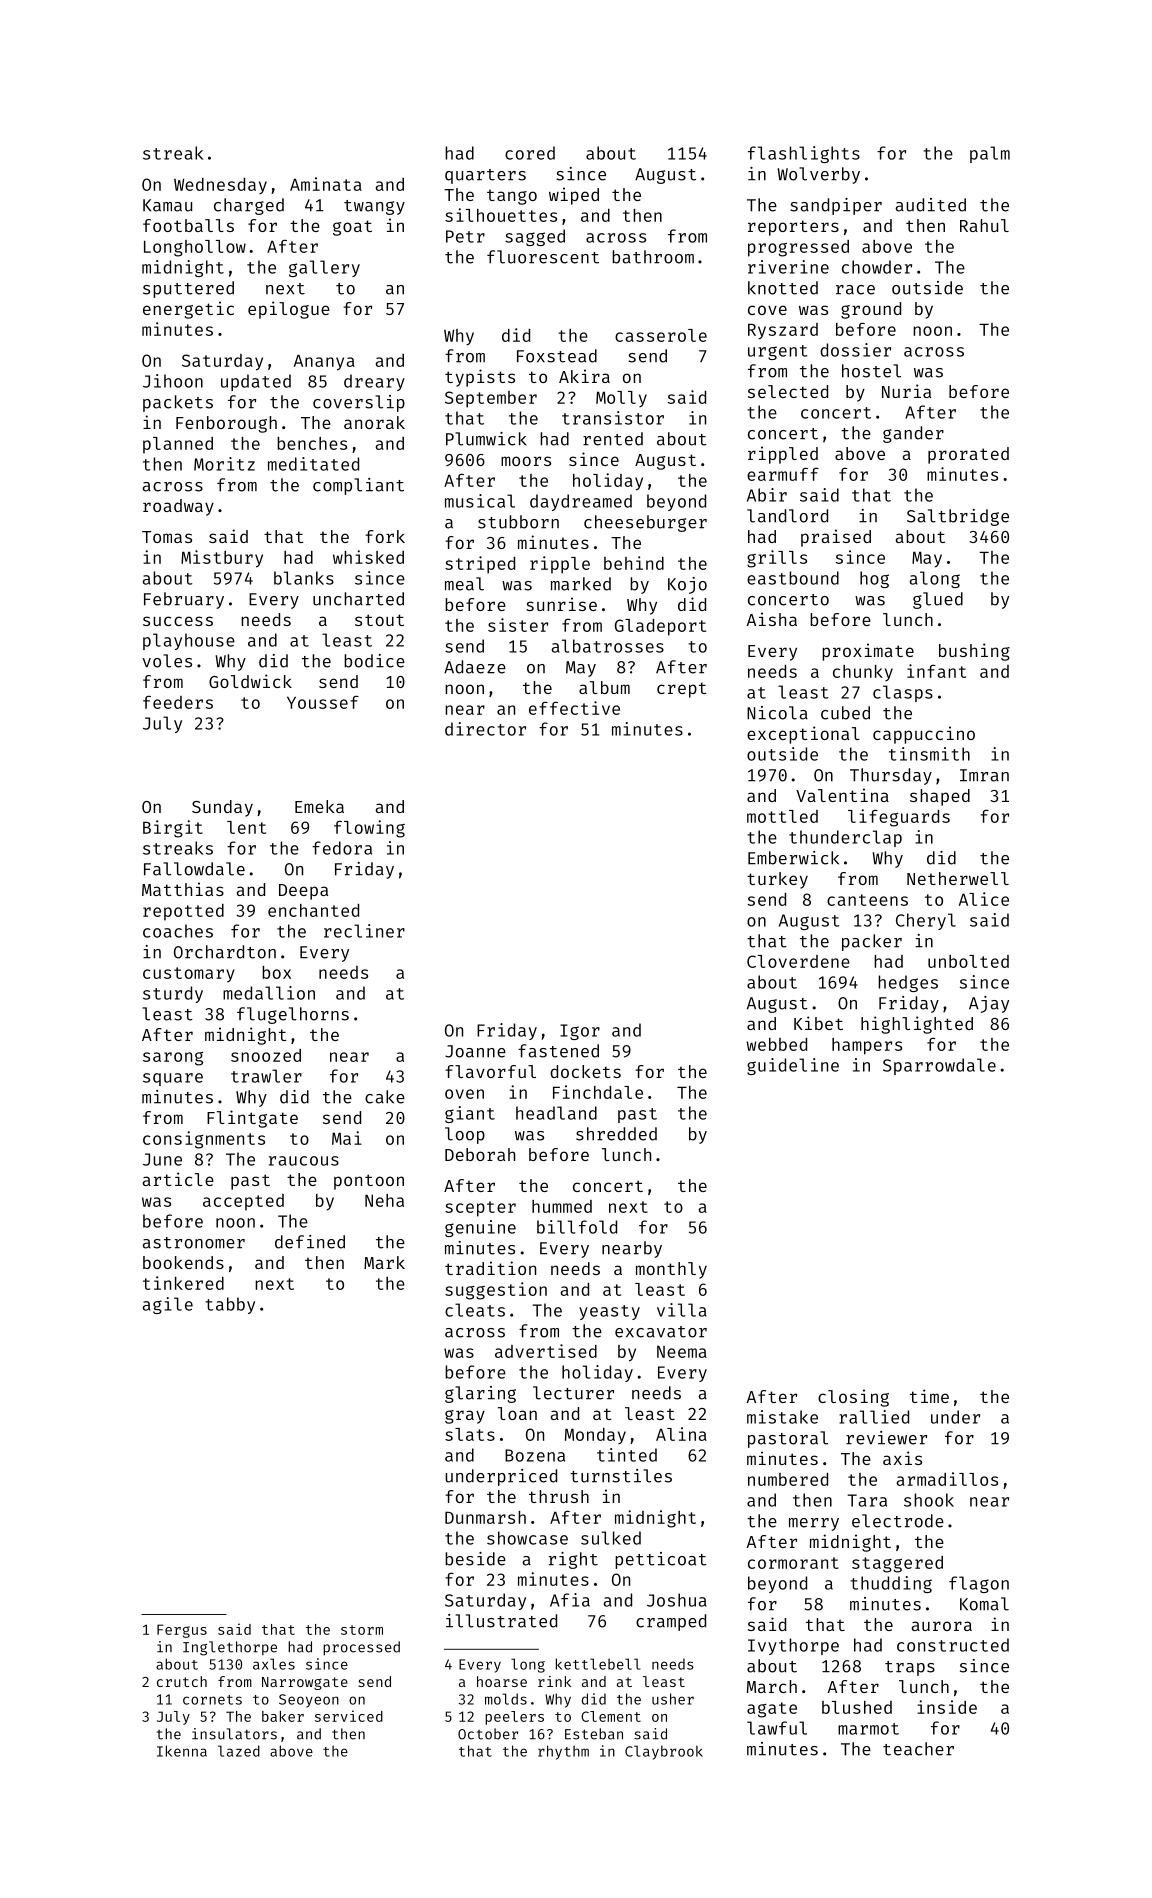 This screenshot has width=1152, height=1898. I want to click on Kamau, so click(167, 205).
